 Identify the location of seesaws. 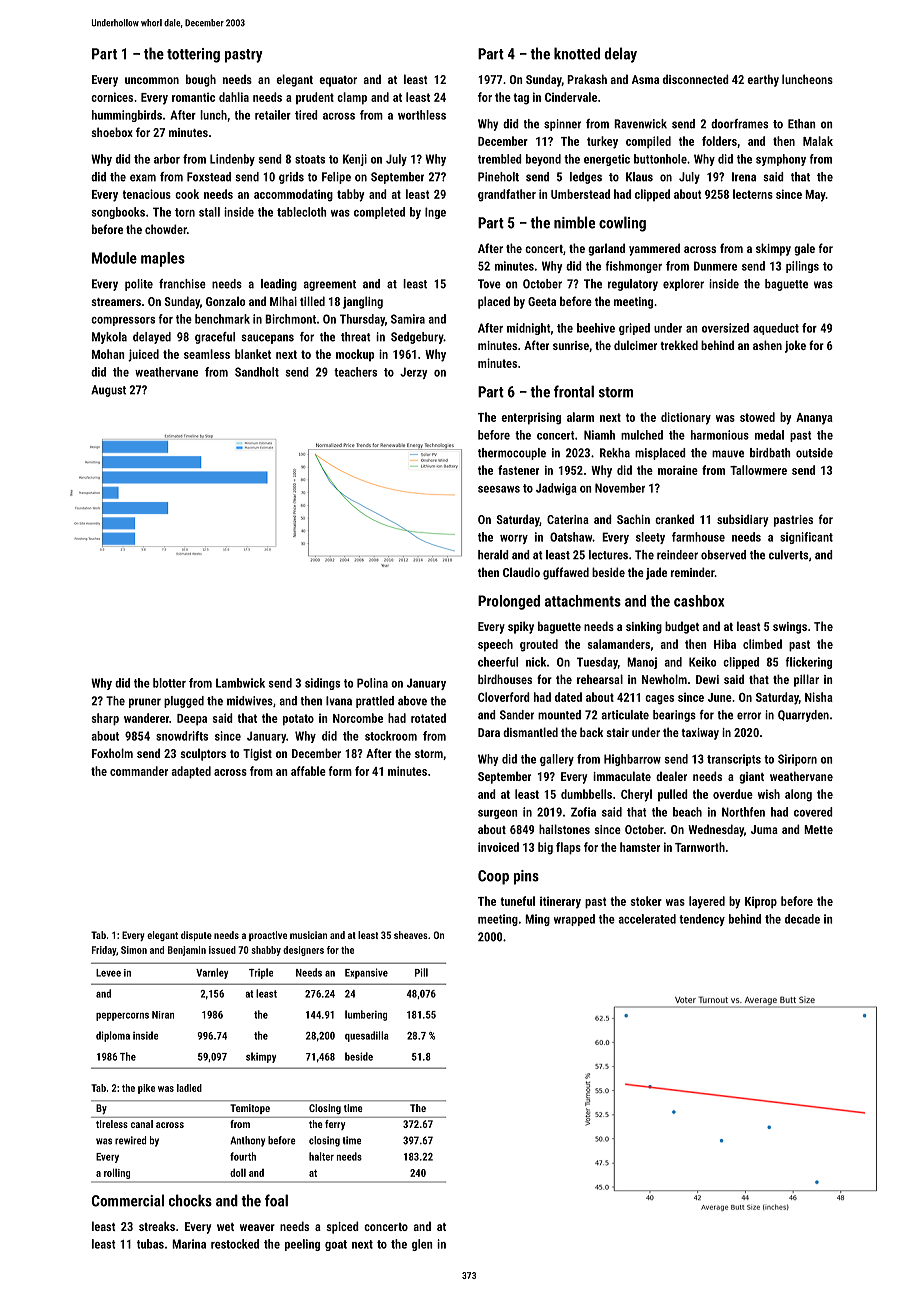
(499, 489).
